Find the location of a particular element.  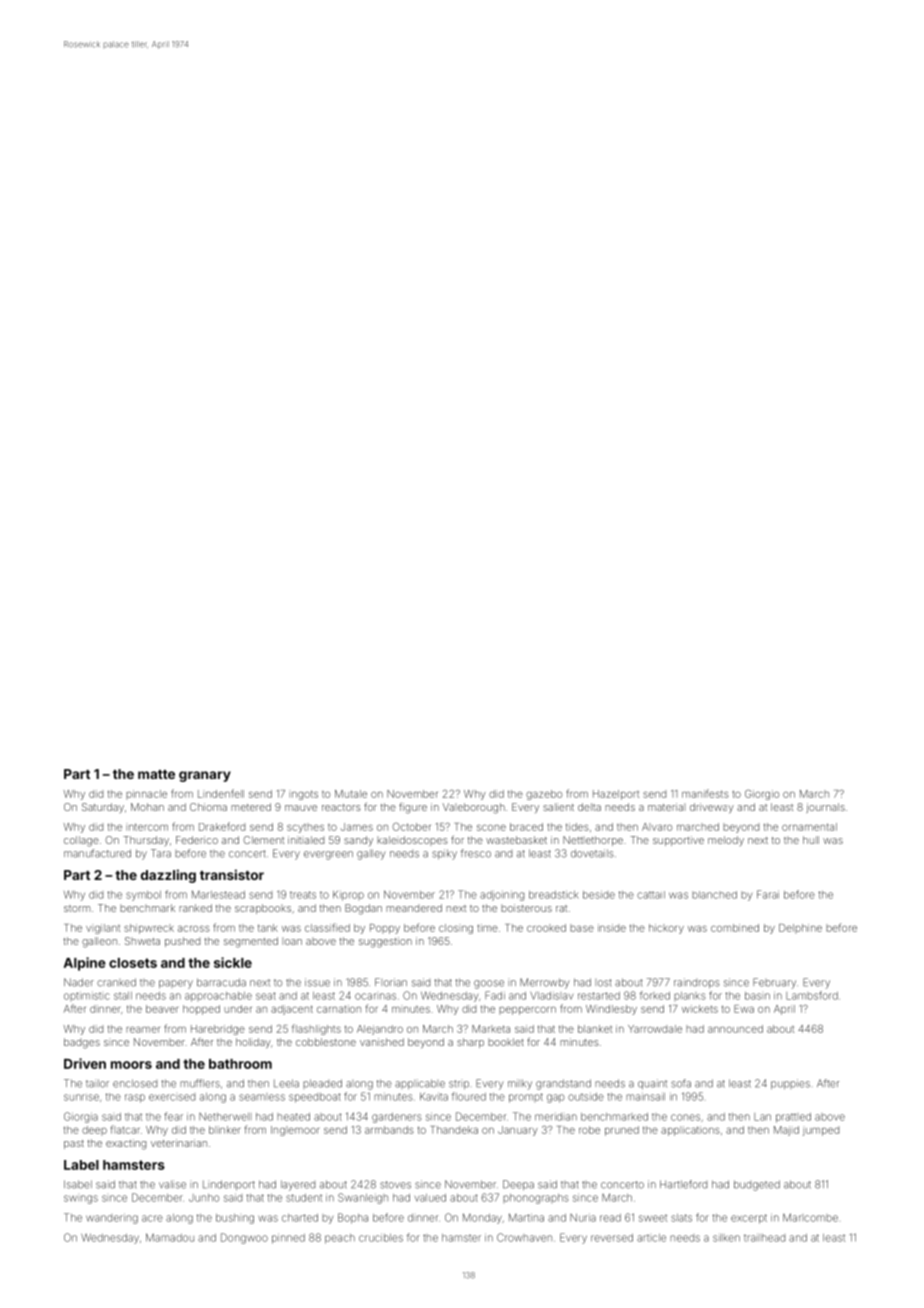

wandering is located at coordinates (112, 1218).
